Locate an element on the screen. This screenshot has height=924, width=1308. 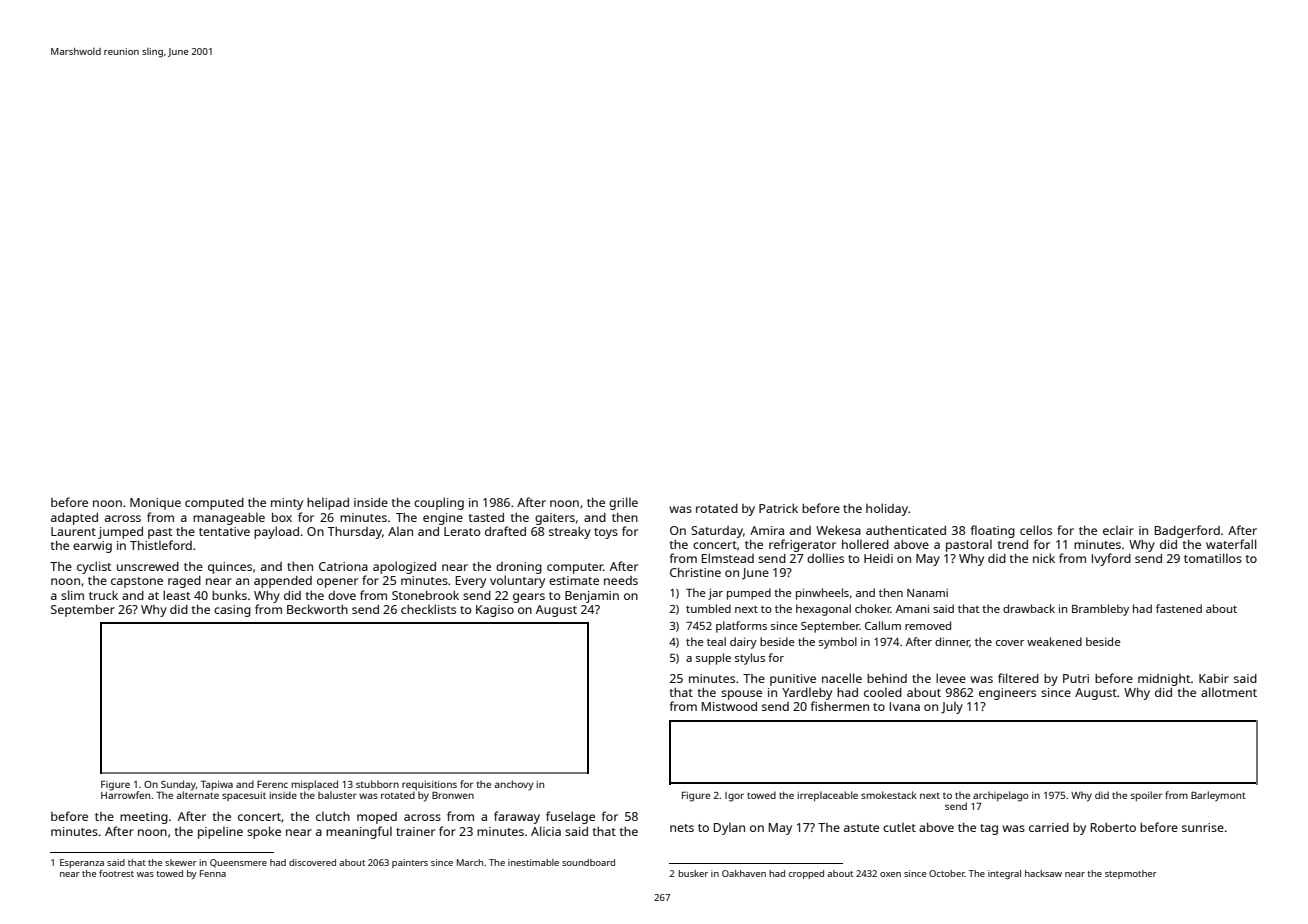
nets is located at coordinates (682, 828).
